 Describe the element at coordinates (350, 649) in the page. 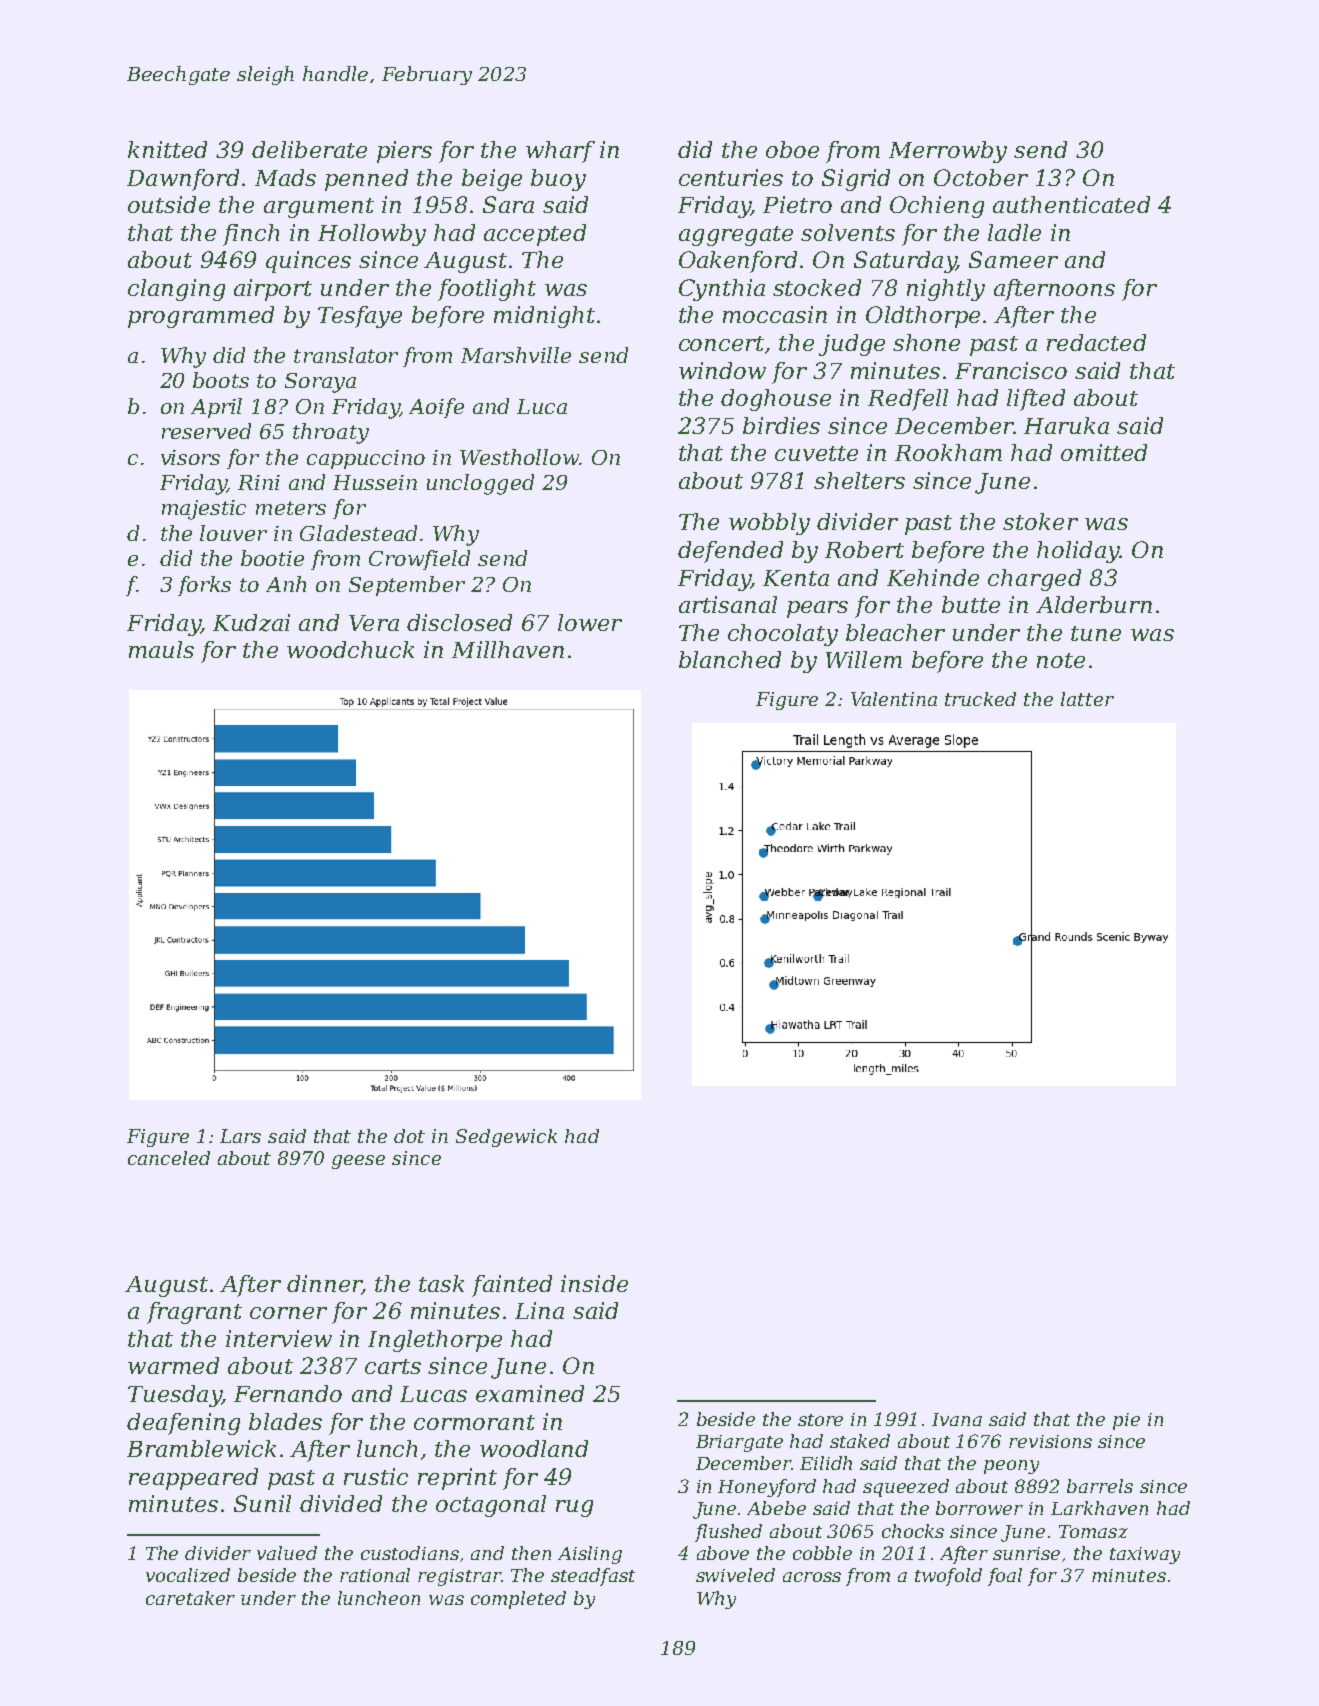

I see `woodchuck` at that location.
